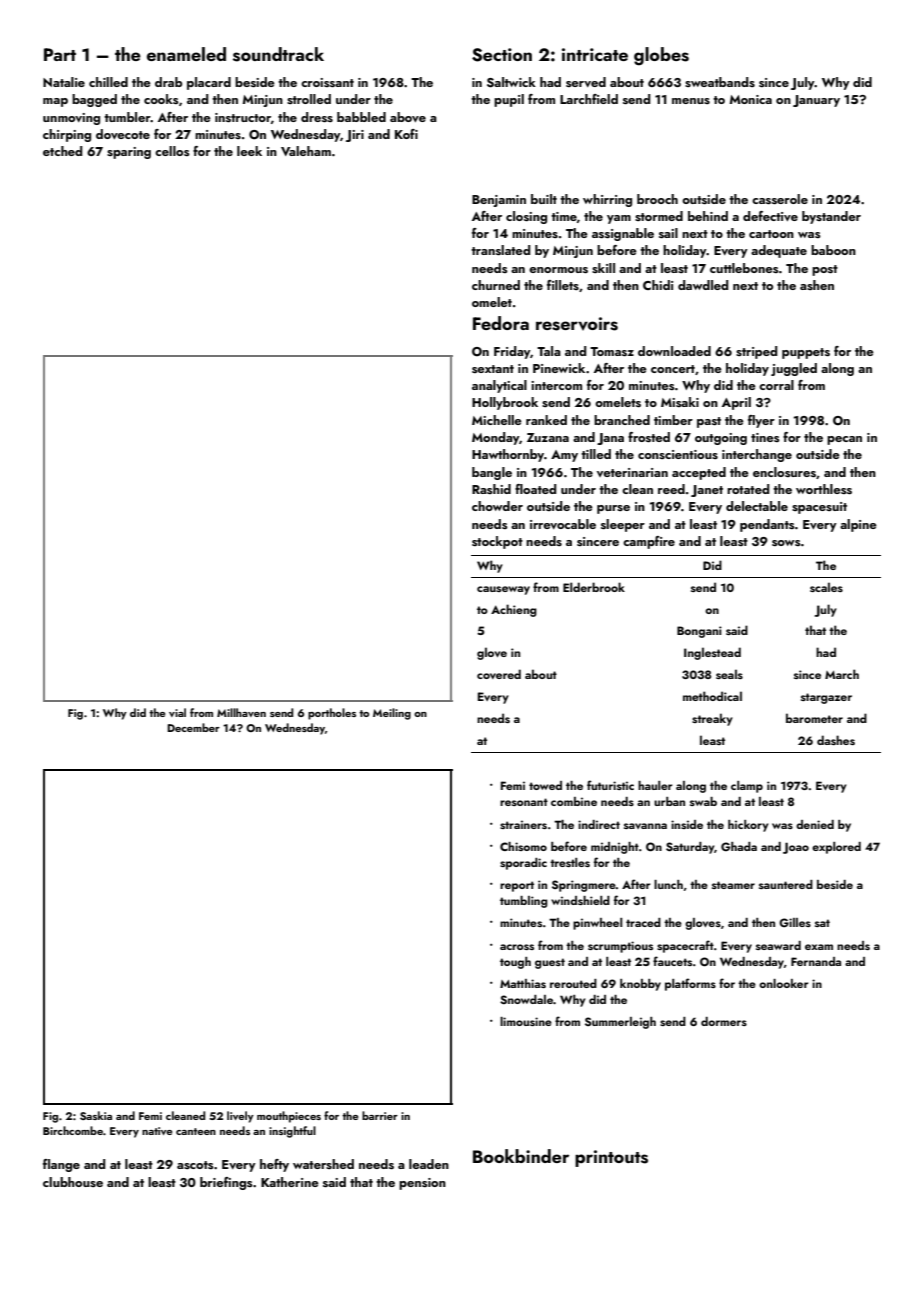  Describe the element at coordinates (226, 1183) in the screenshot. I see `briefings` at that location.
